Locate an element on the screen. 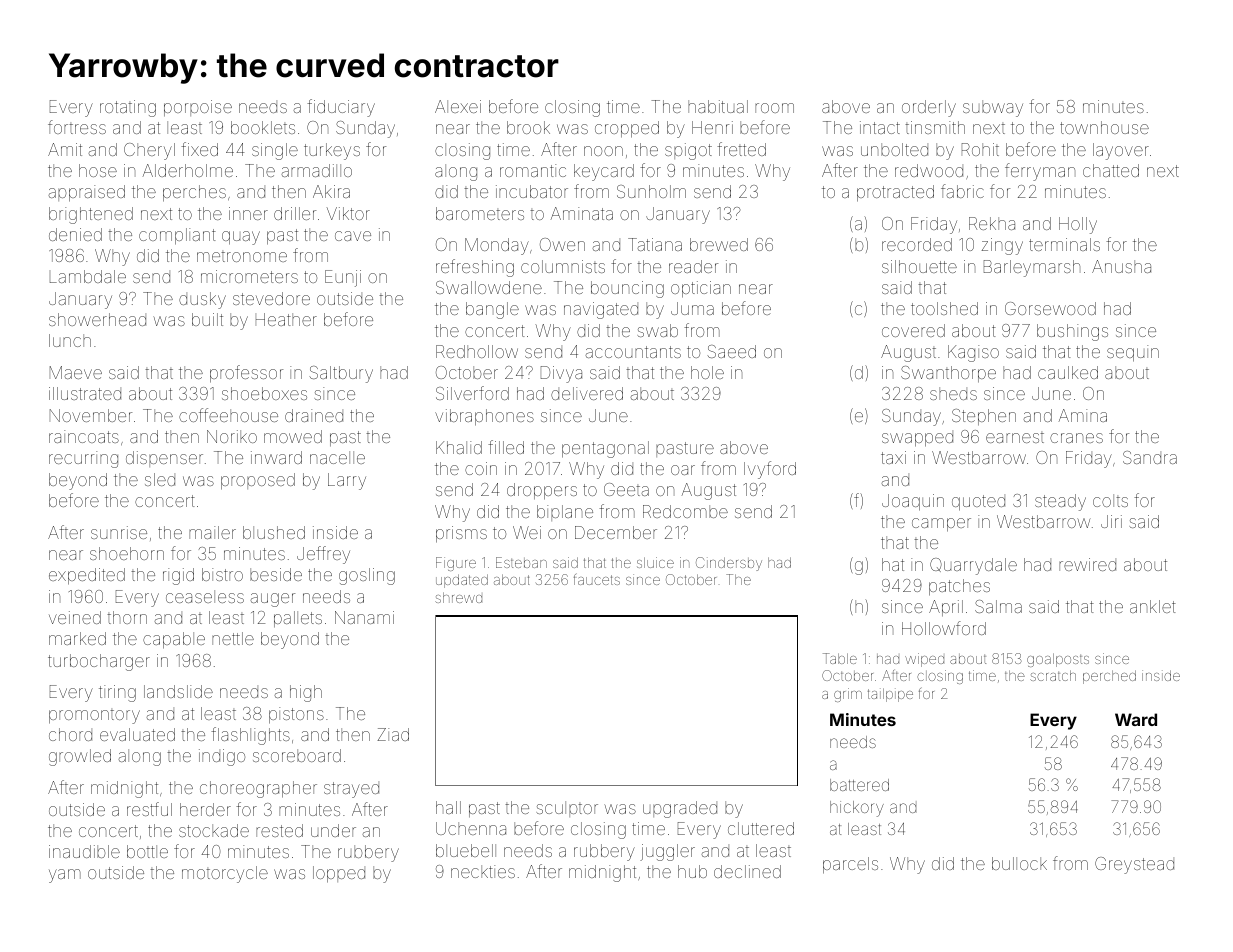 Image resolution: width=1233 pixels, height=952 pixels. bouncing is located at coordinates (627, 289).
